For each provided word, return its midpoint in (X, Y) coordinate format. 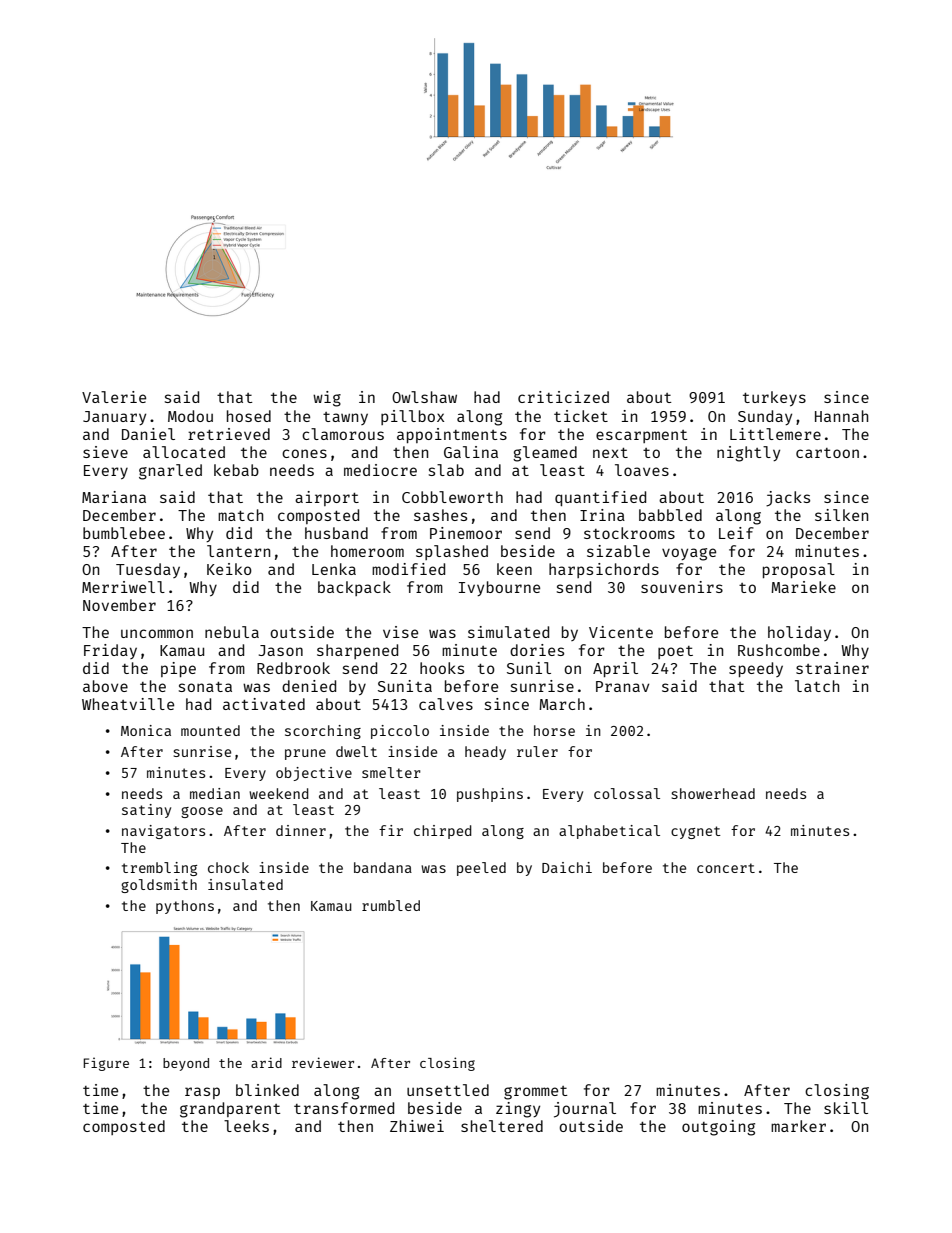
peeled (481, 869)
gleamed (545, 454)
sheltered (502, 1126)
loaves (642, 470)
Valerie (114, 397)
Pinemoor (466, 533)
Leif (736, 533)
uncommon (157, 633)
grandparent (230, 1110)
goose (202, 812)
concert (726, 868)
